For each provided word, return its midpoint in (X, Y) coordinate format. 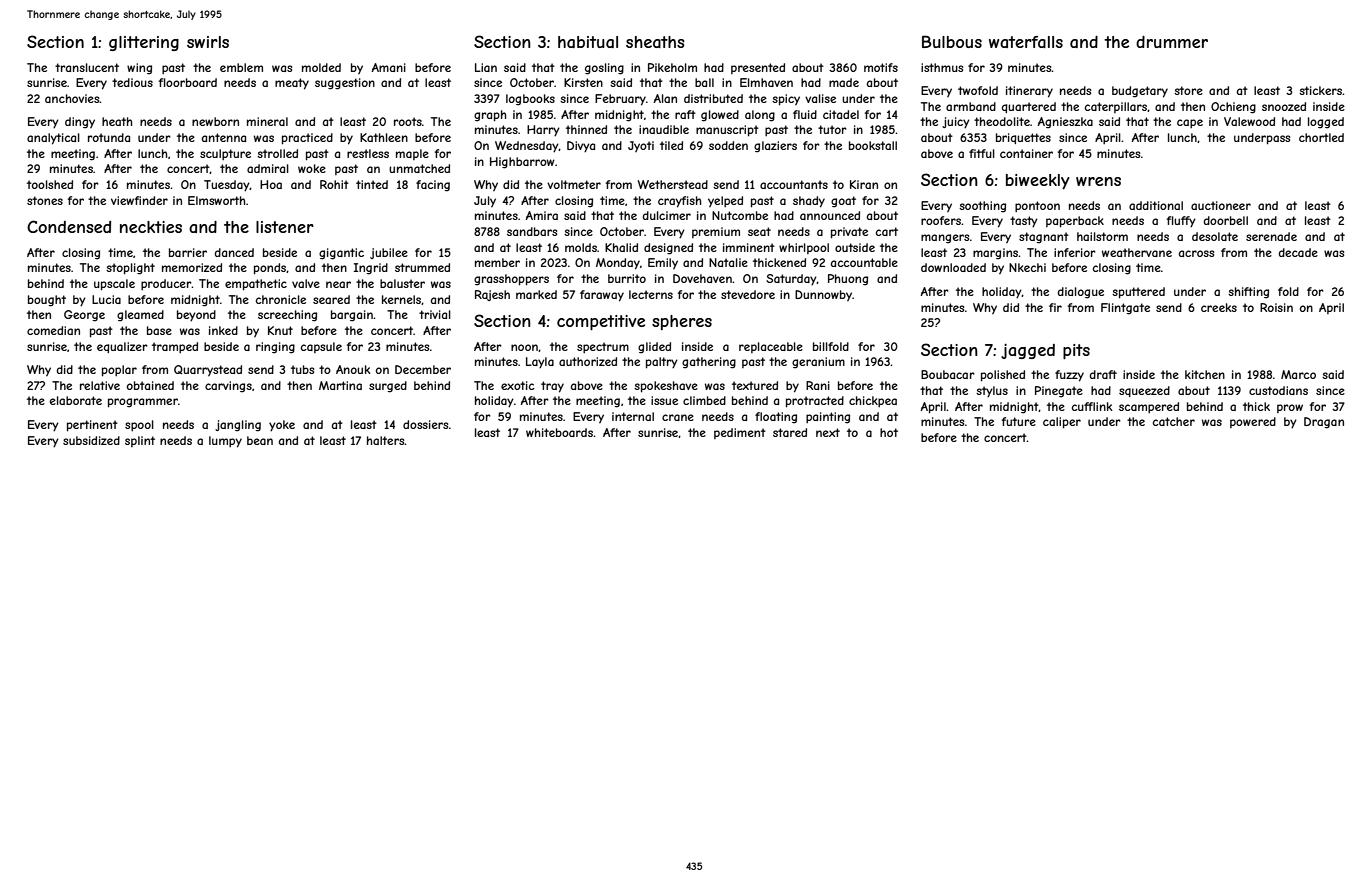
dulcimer (667, 215)
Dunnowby (823, 295)
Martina (340, 385)
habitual (588, 42)
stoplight (130, 269)
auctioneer (1221, 205)
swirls (208, 42)
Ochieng (1233, 108)
